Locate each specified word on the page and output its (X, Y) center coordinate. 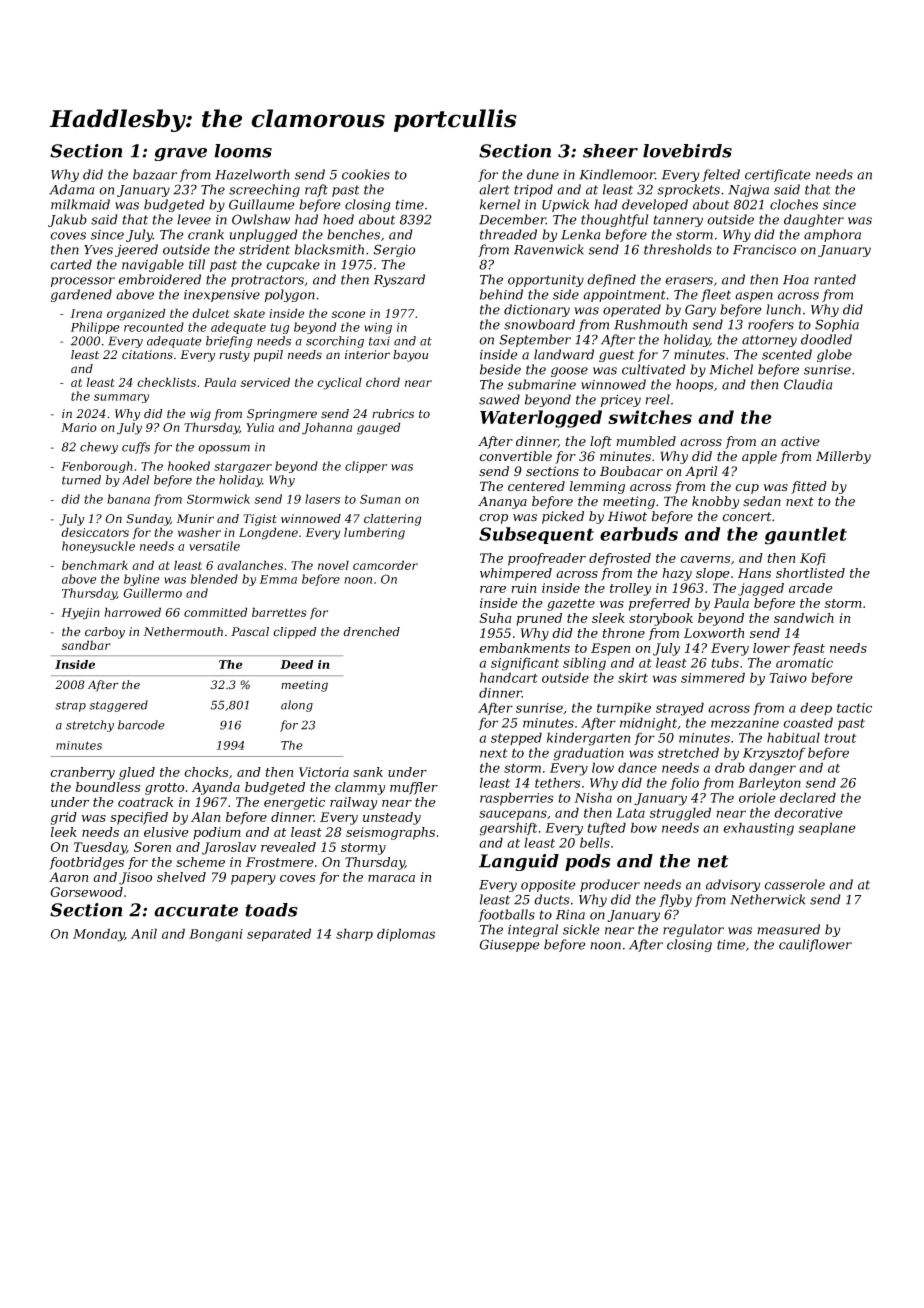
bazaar (155, 174)
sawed (499, 399)
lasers (322, 499)
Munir (195, 518)
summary (121, 398)
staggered (118, 706)
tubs (725, 662)
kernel (500, 204)
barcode (141, 725)
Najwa (748, 191)
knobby (715, 502)
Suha (495, 618)
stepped (516, 739)
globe (834, 355)
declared (808, 797)
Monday (99, 935)
